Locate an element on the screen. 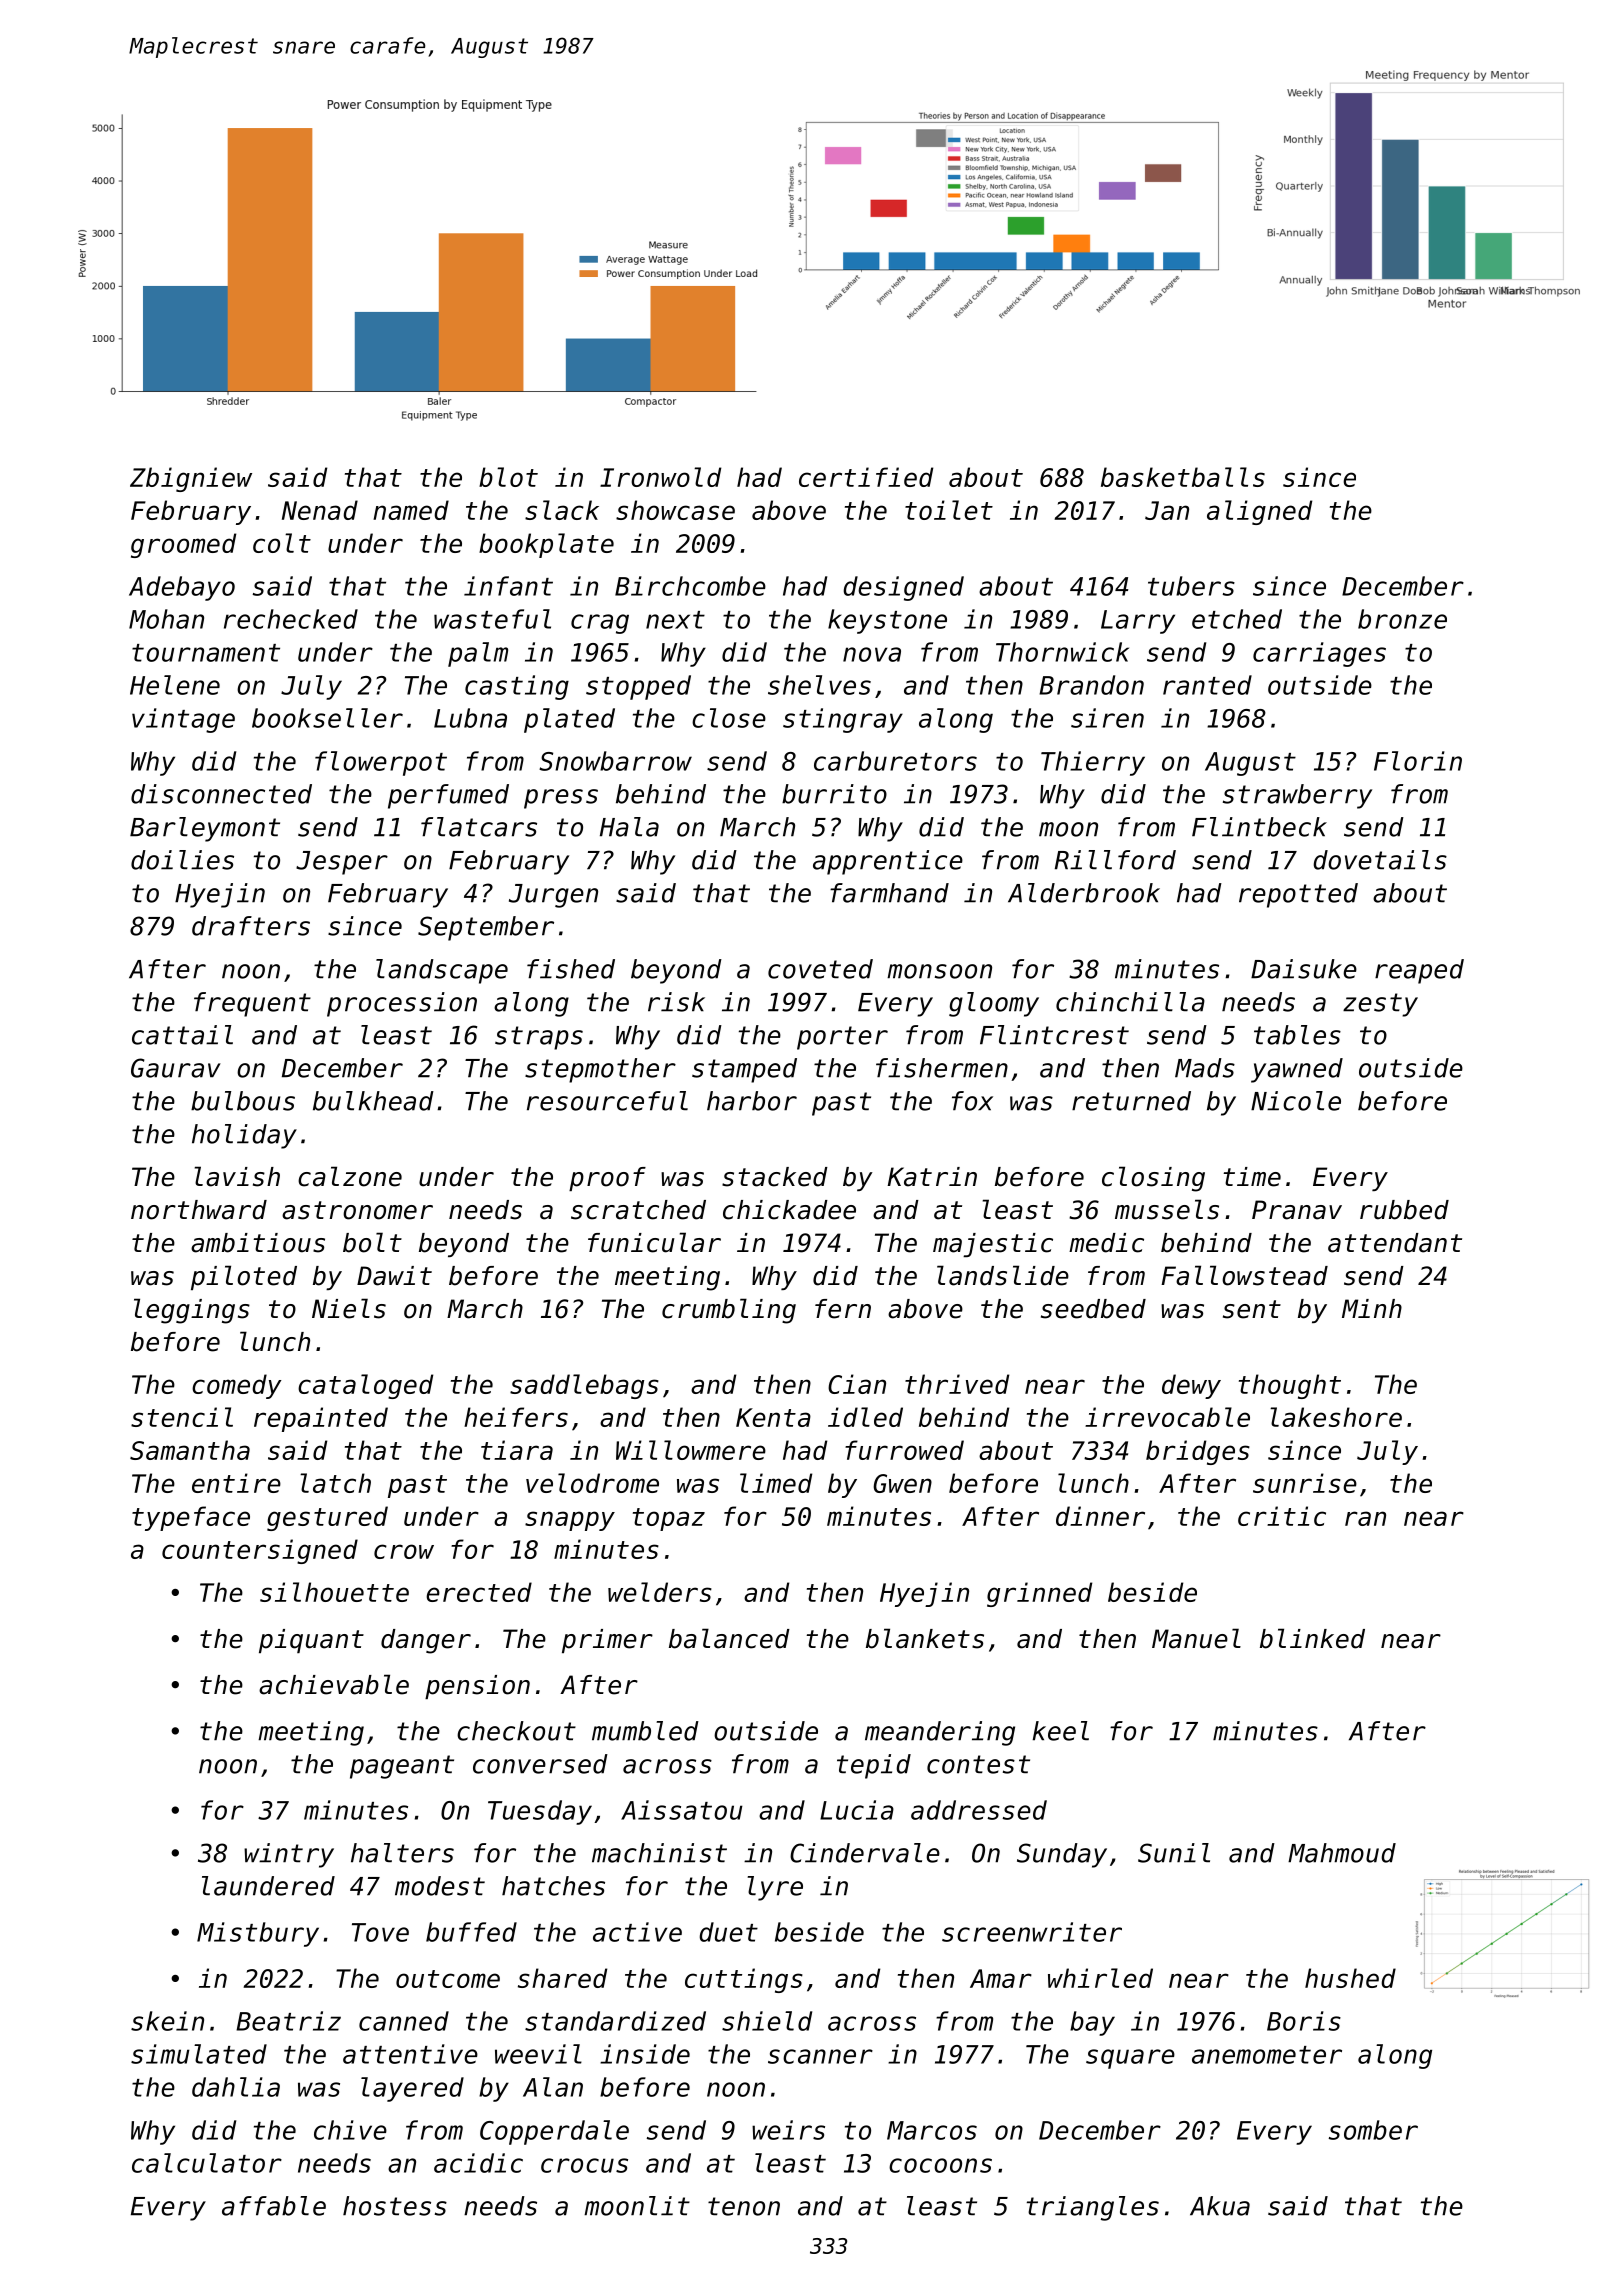 Image resolution: width=1620 pixels, height=2292 pixels. blot is located at coordinates (508, 477).
